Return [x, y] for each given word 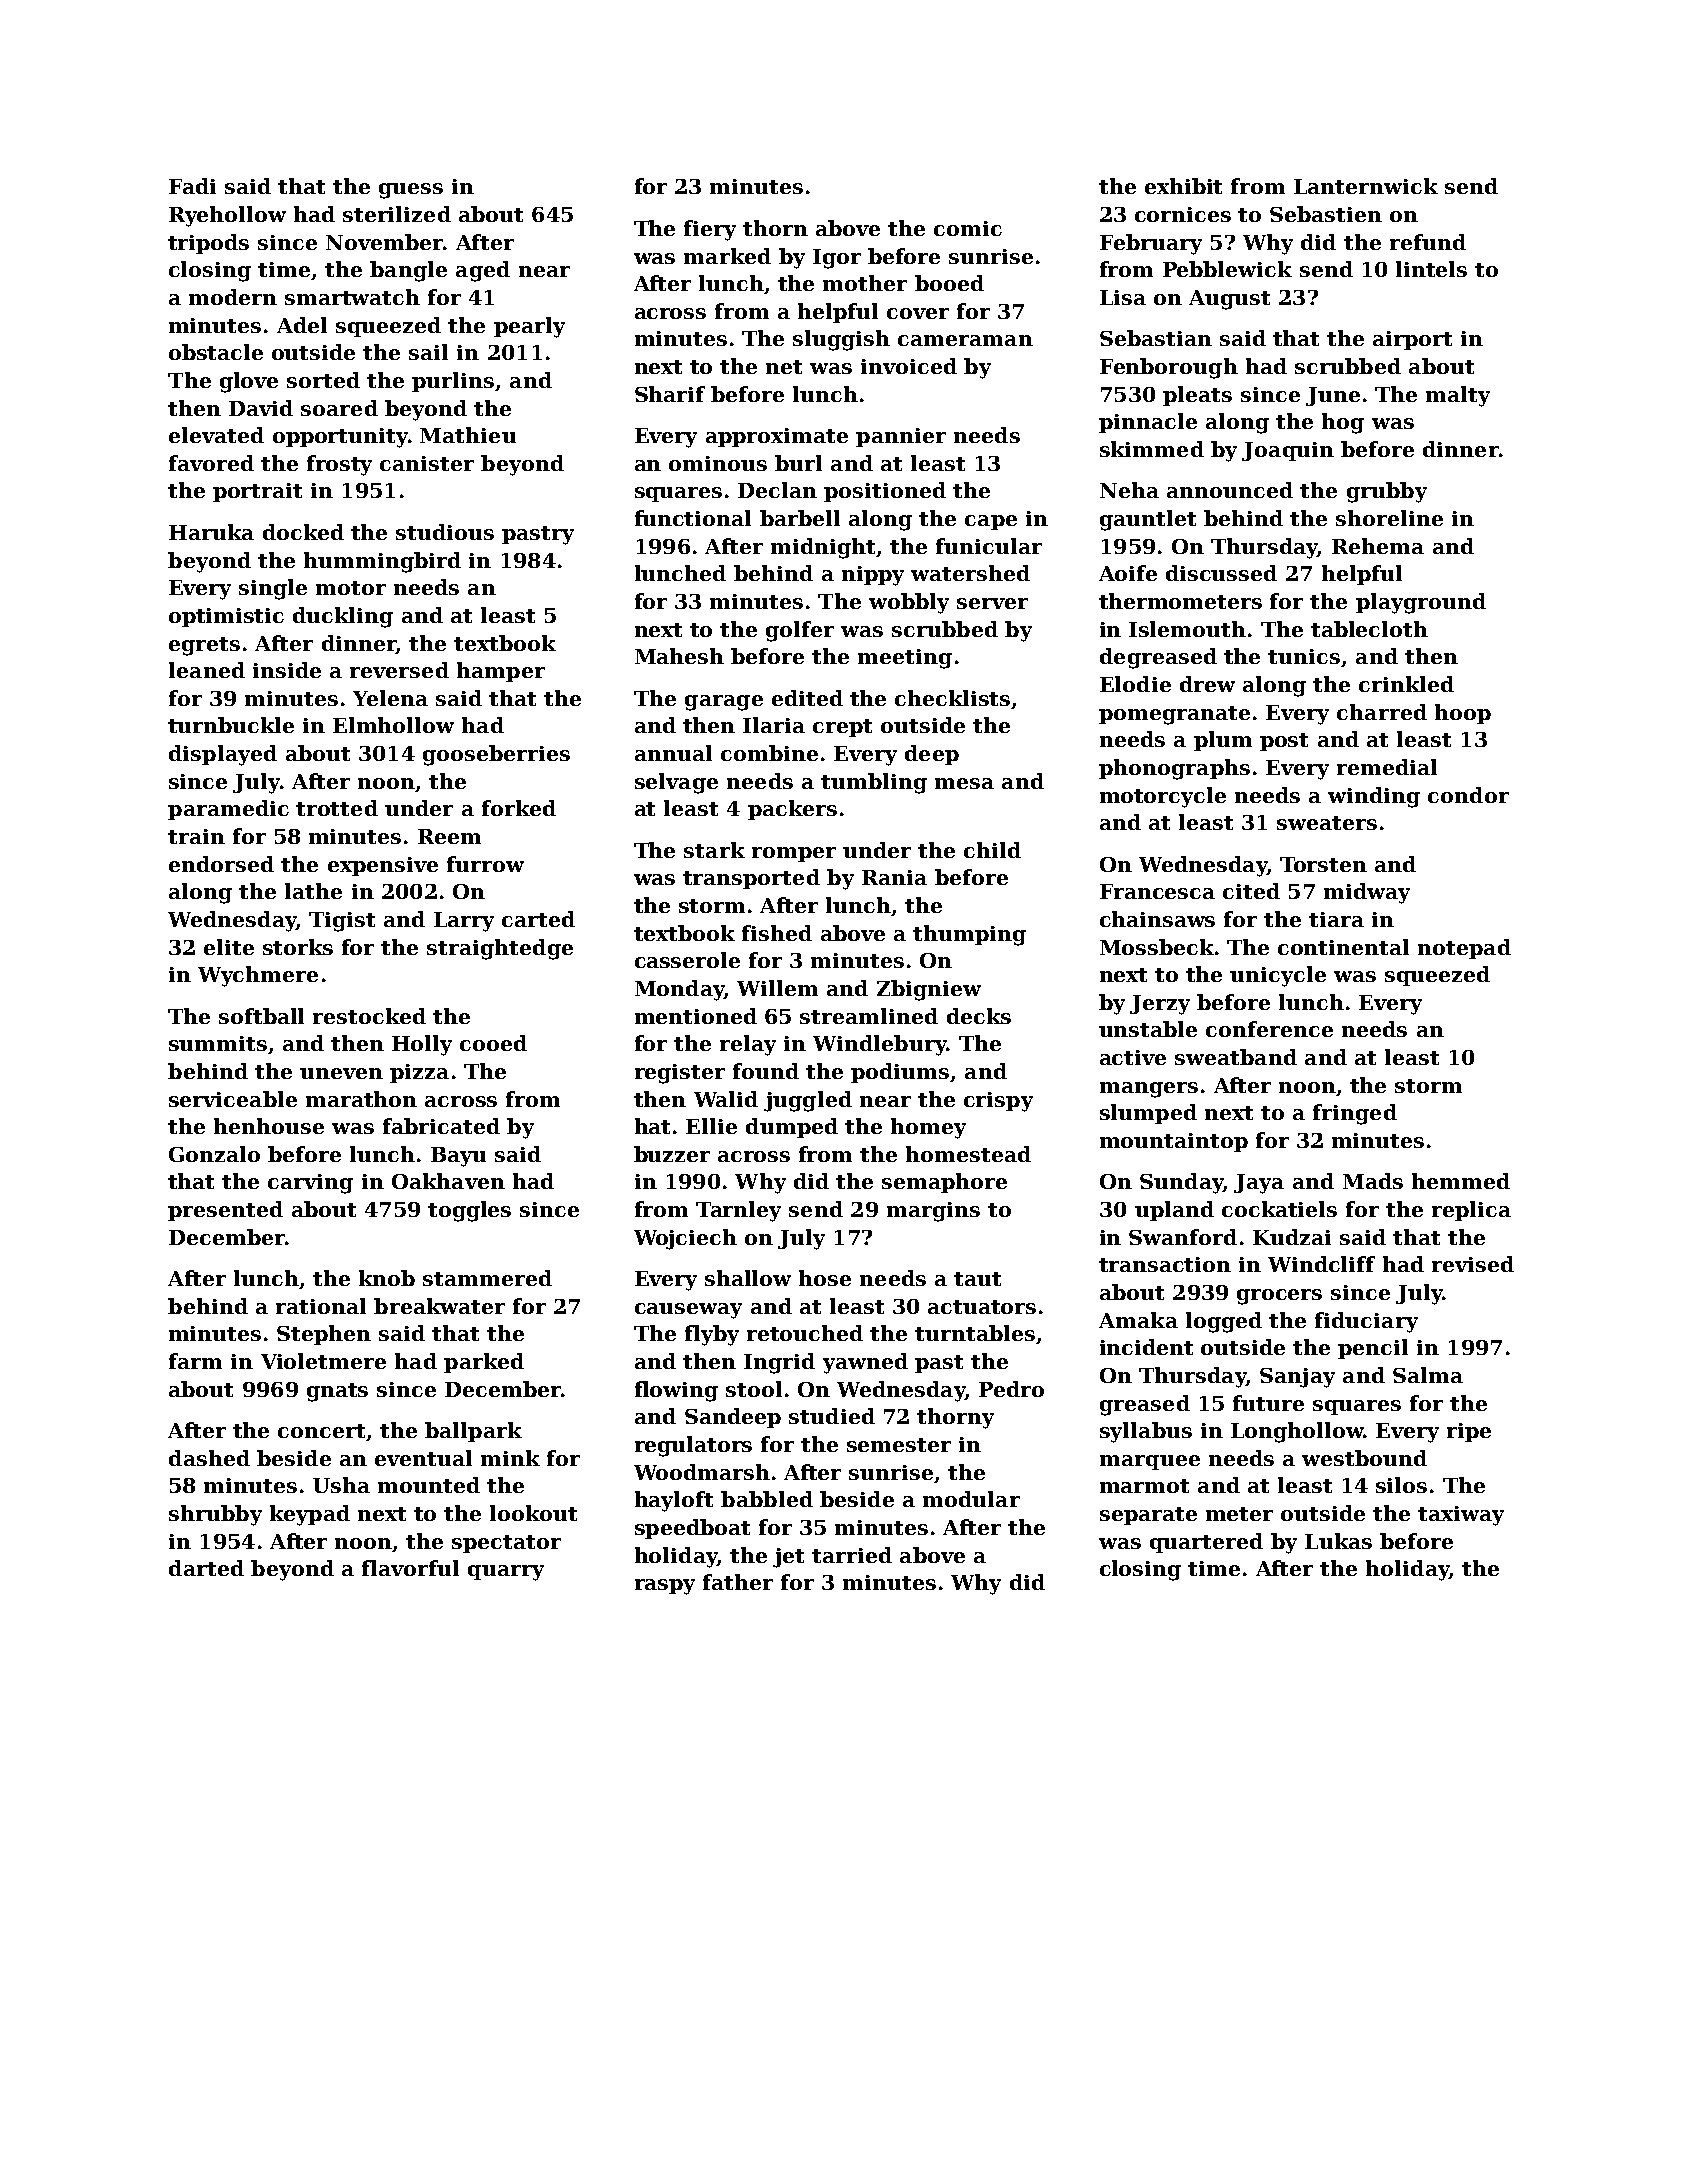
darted [206, 1568]
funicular [989, 546]
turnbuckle [231, 725]
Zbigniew [929, 990]
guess [411, 191]
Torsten [1323, 864]
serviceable [233, 1099]
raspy [665, 1587]
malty [1458, 396]
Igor [837, 259]
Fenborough [1169, 368]
